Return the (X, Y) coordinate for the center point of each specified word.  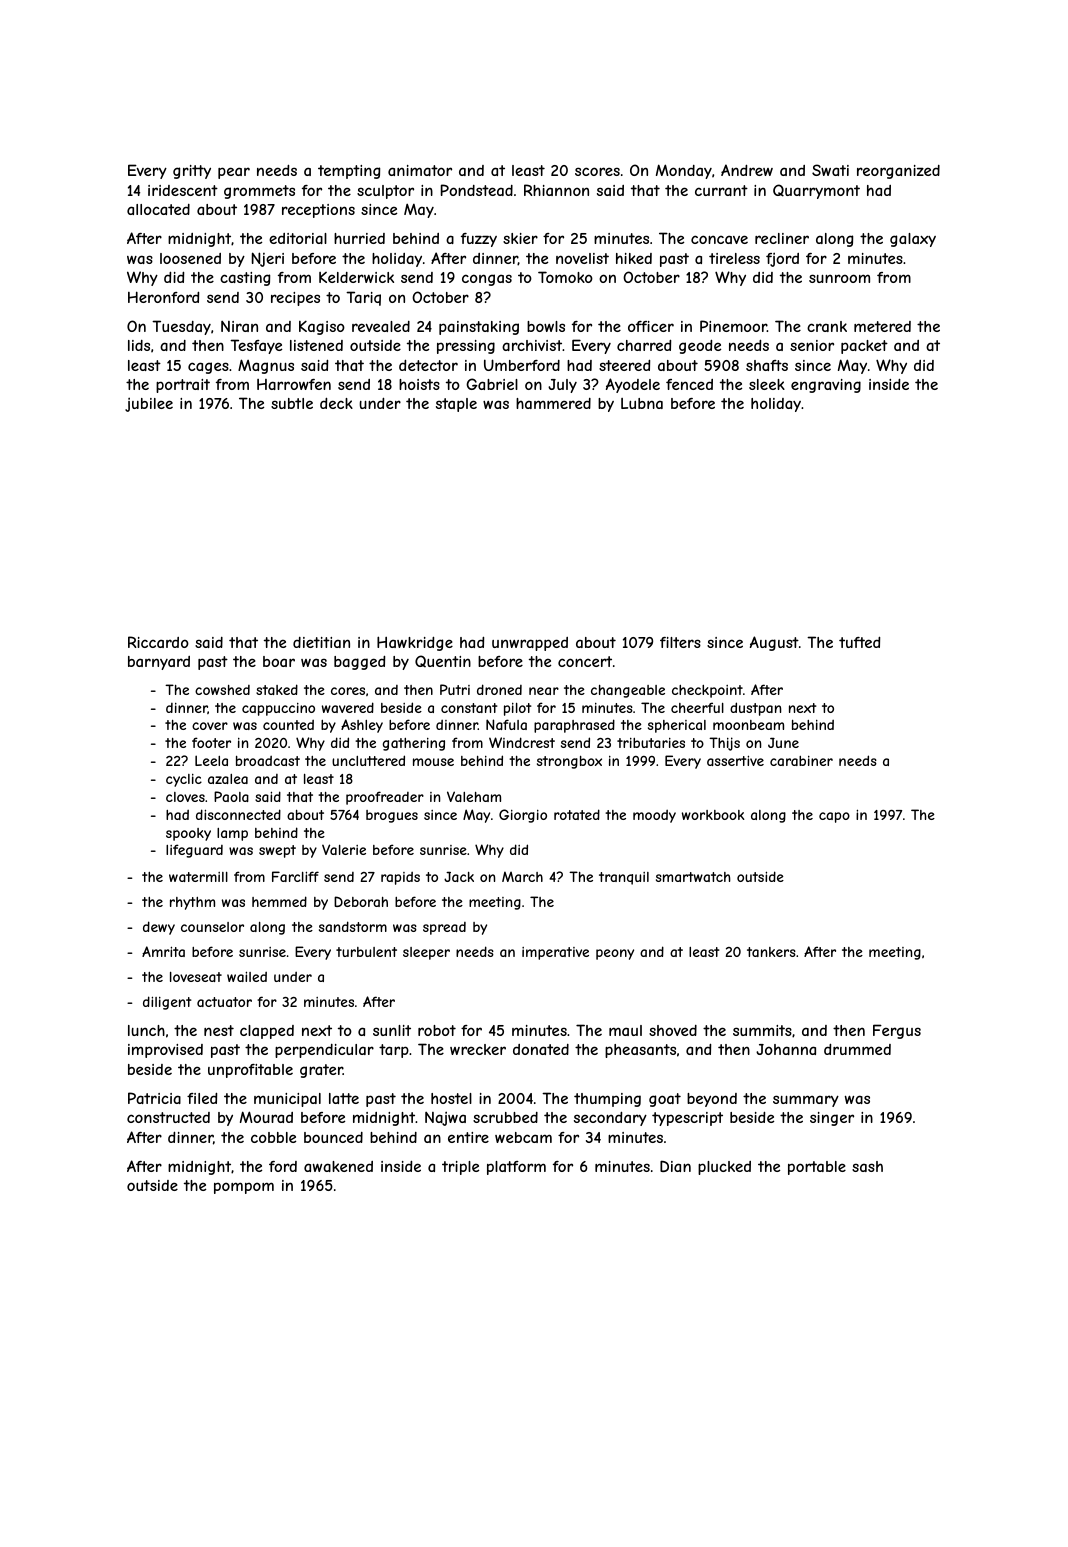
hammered (553, 403)
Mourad (266, 1117)
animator (420, 170)
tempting (349, 172)
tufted (859, 642)
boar (279, 661)
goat (665, 1100)
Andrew (747, 170)
